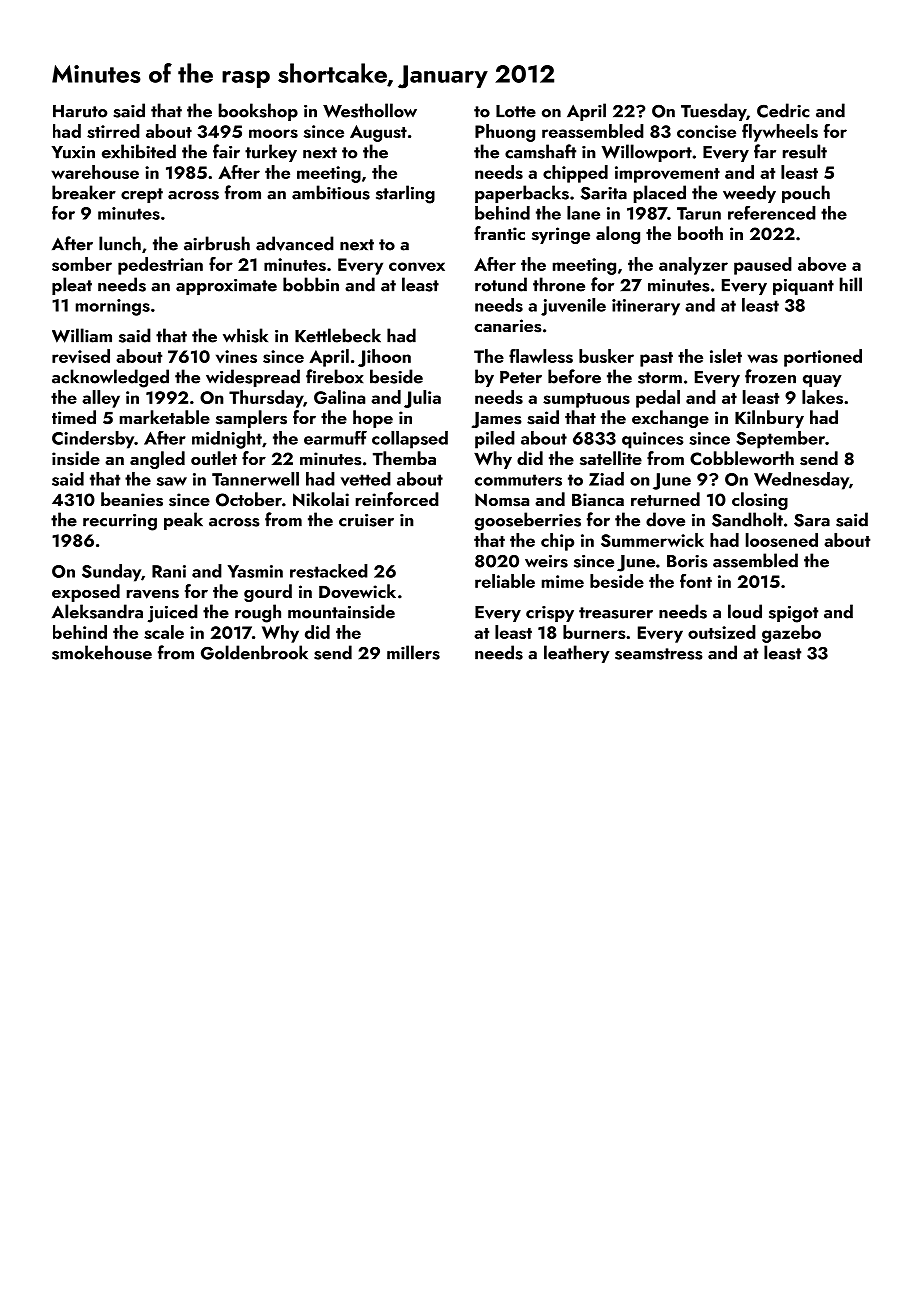  Describe the element at coordinates (254, 652) in the image. I see `Goldenbrook` at that location.
